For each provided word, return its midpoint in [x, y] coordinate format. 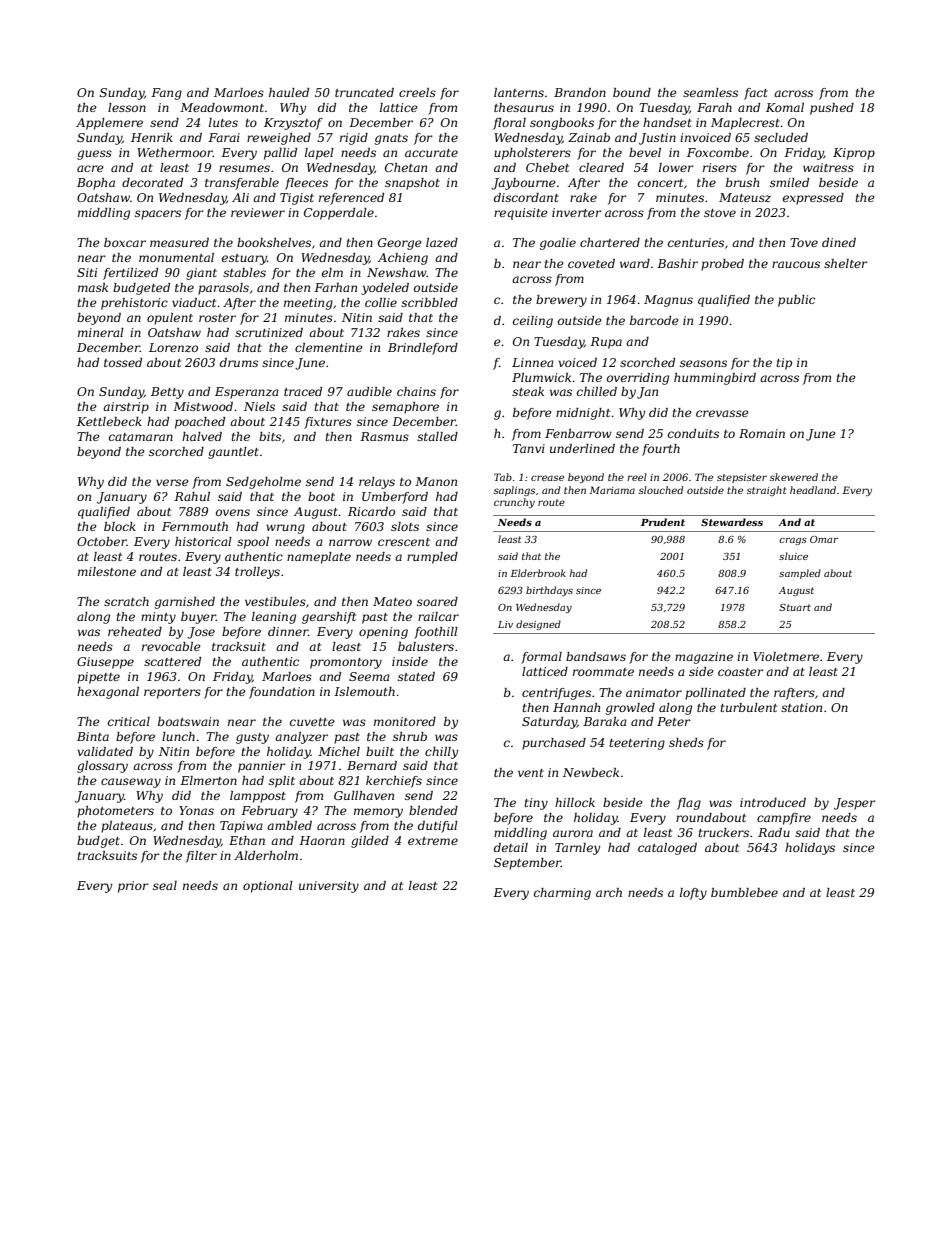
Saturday [549, 723]
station [801, 707]
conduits [693, 433]
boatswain [188, 721]
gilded [370, 842]
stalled [437, 436]
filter [201, 857]
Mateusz [745, 197]
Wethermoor [175, 152]
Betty [167, 393]
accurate [431, 153]
